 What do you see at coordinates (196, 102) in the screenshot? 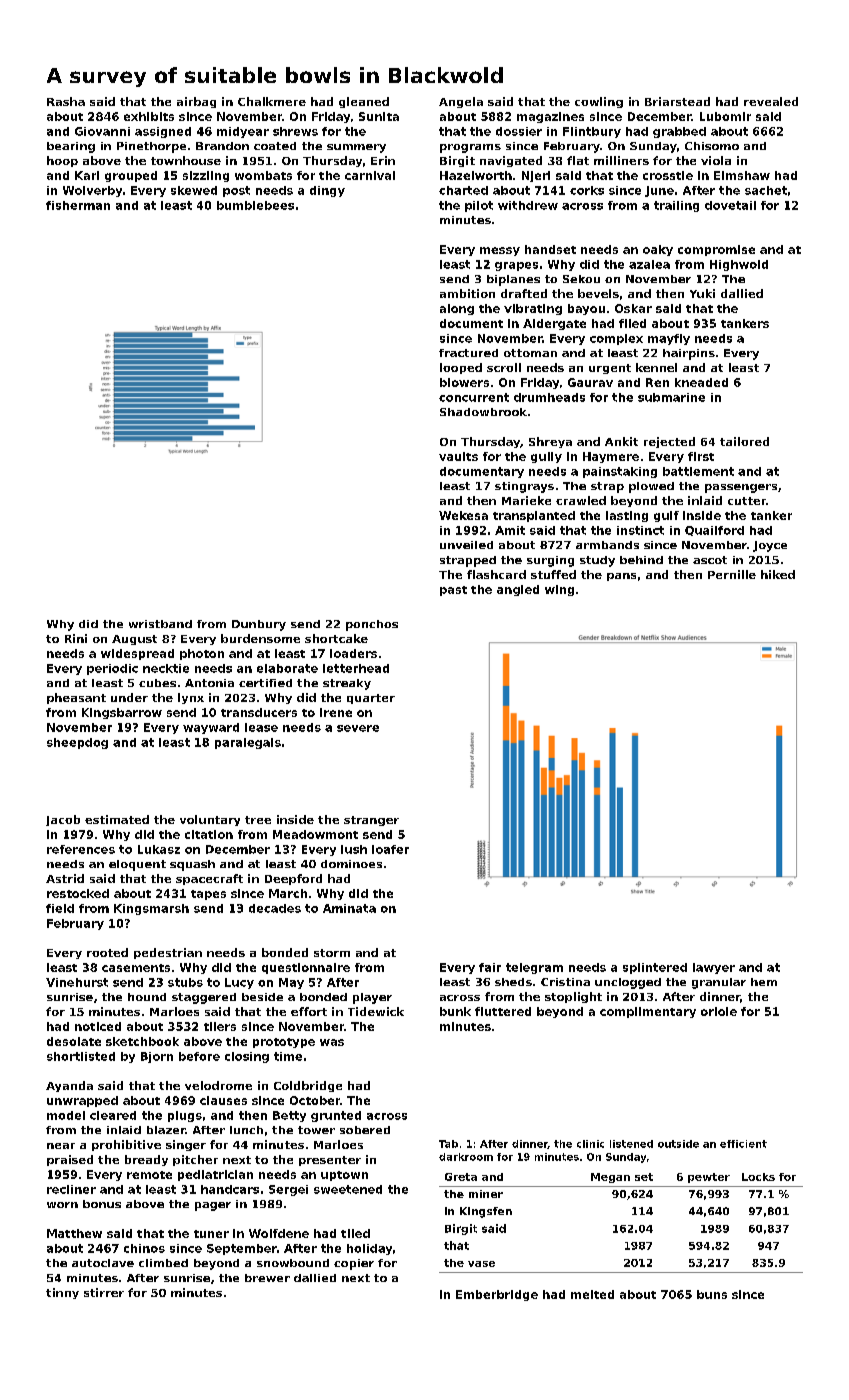
I see `airbag` at bounding box center [196, 102].
